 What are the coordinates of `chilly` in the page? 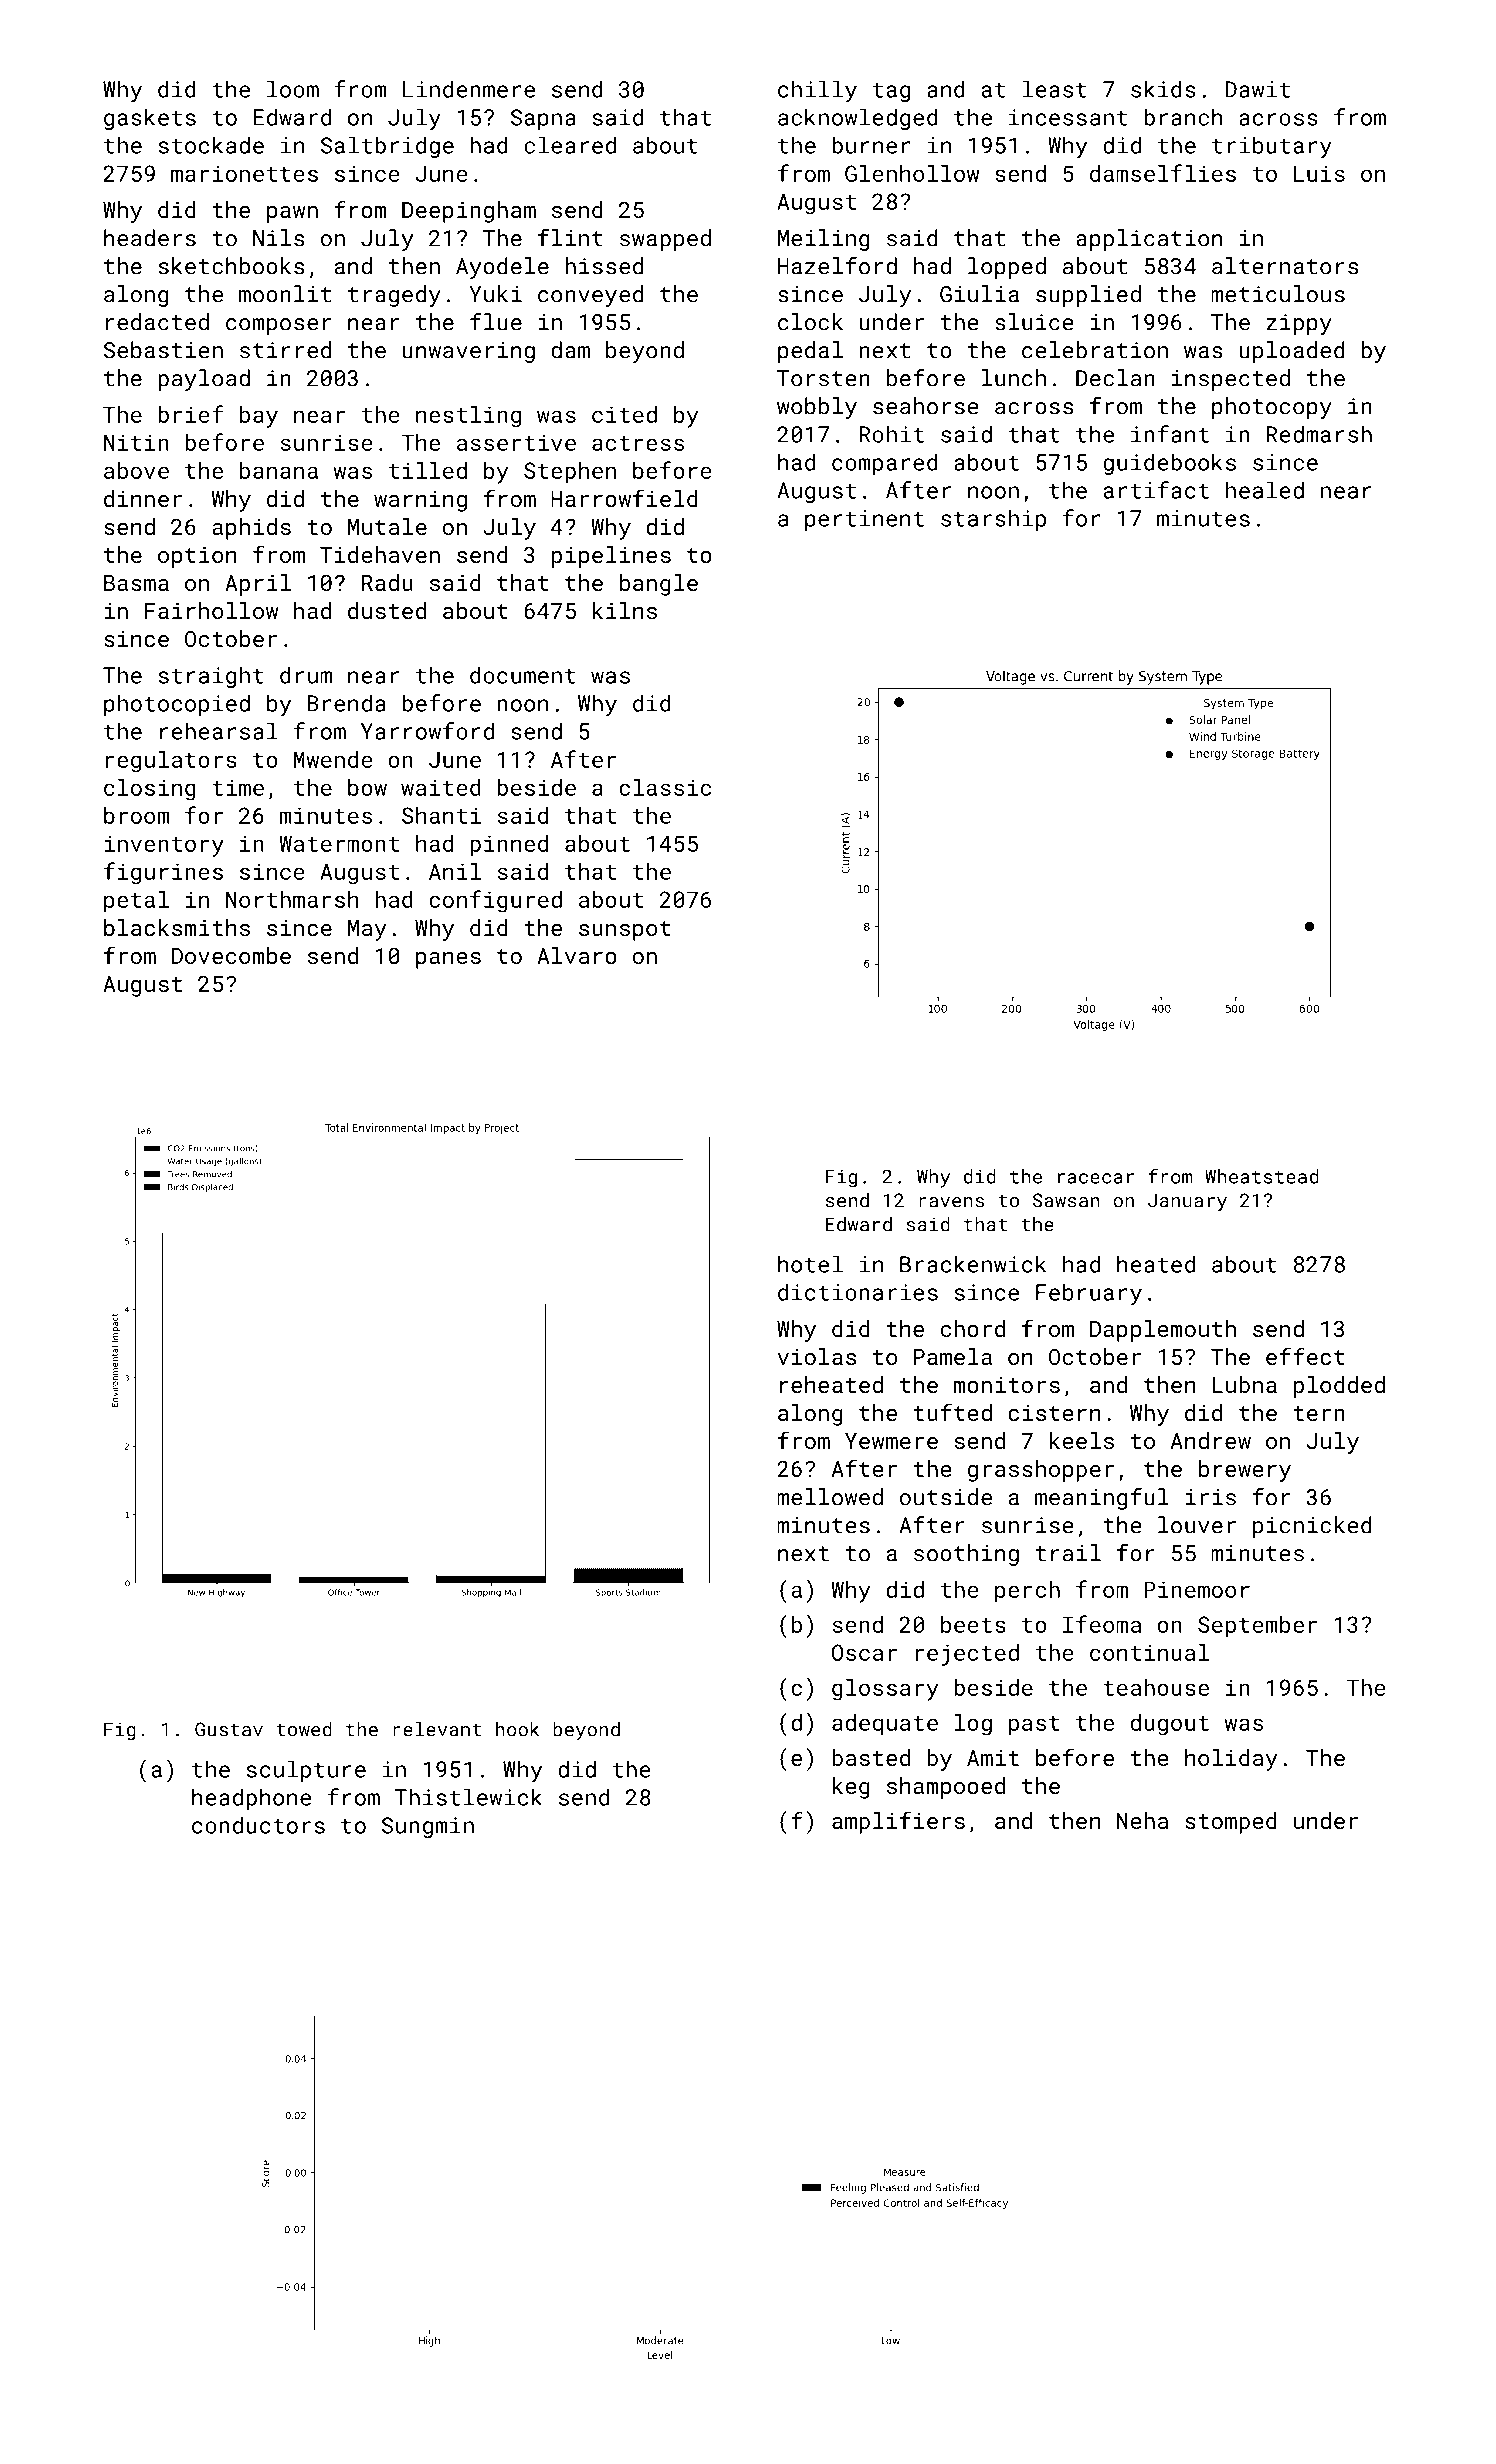 It's located at (817, 91).
